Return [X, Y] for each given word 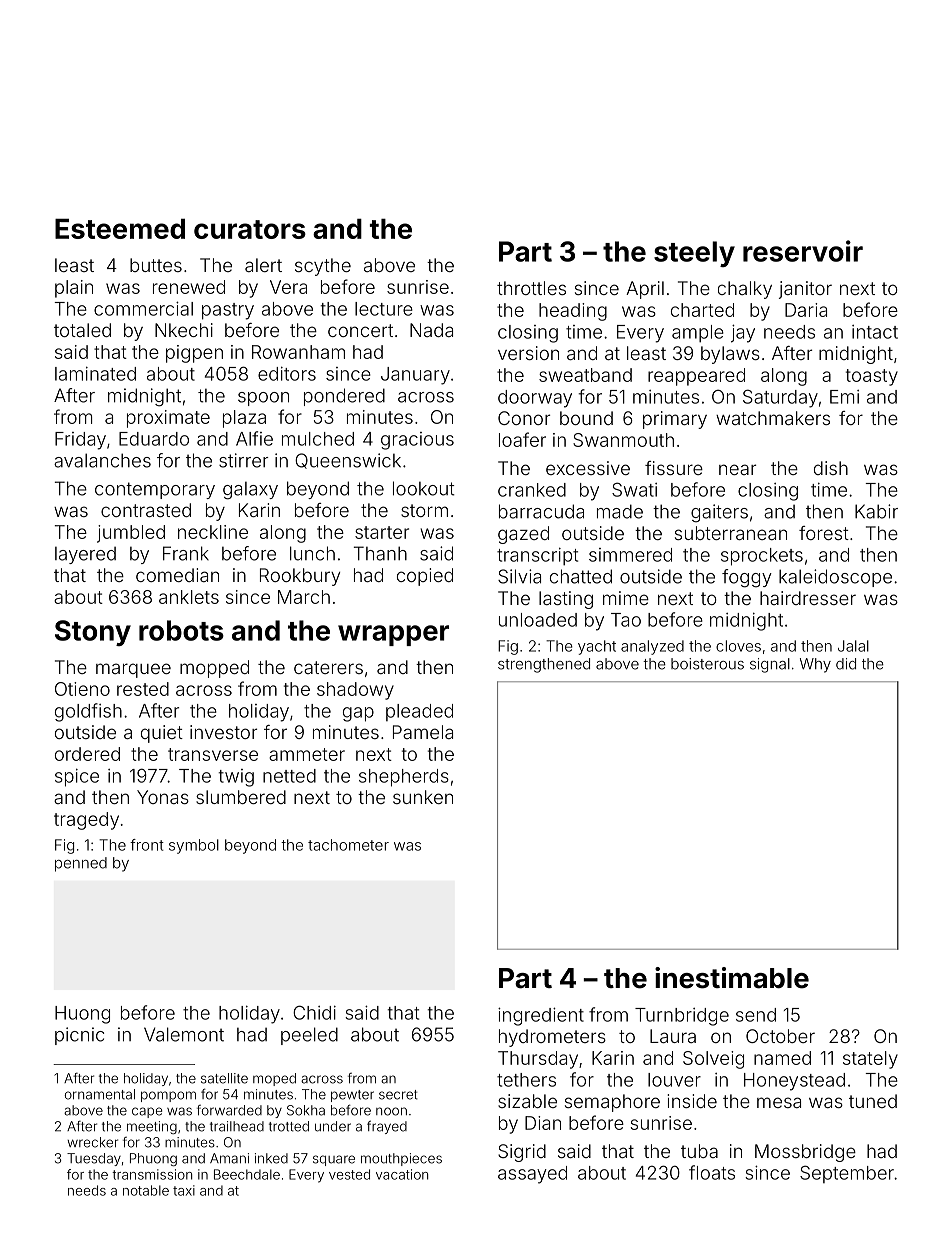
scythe [323, 267]
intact [875, 332]
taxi [184, 1190]
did [846, 664]
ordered [87, 754]
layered [85, 555]
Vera [288, 287]
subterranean [731, 533]
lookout [424, 488]
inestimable [732, 978]
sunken [423, 797]
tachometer [348, 845]
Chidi [314, 1012]
